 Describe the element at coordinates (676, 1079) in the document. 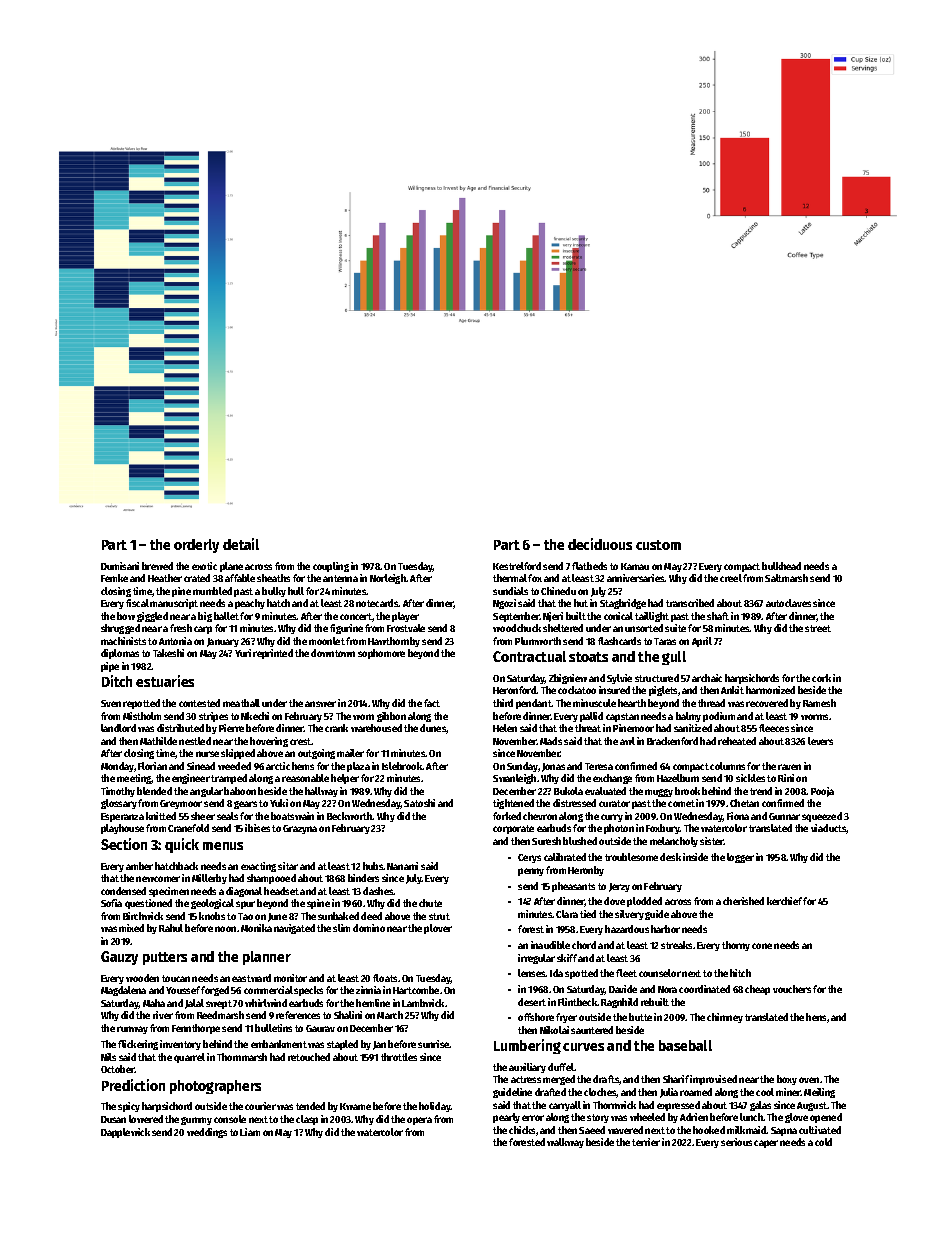

I see `Sharif` at that location.
